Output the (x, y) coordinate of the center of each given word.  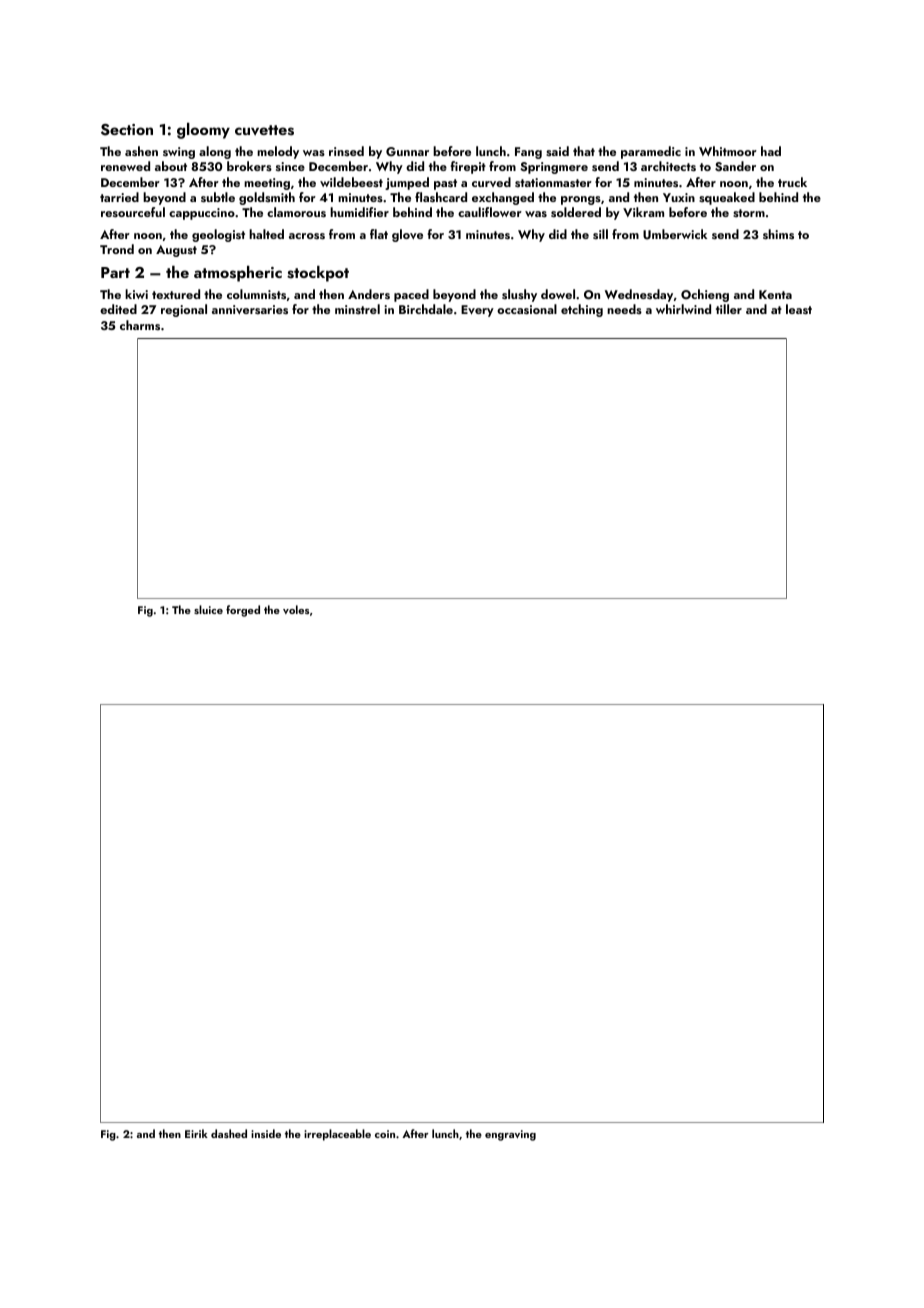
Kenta (775, 294)
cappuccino (202, 214)
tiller (729, 309)
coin (385, 1134)
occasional (527, 309)
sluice (208, 609)
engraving (510, 1135)
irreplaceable (337, 1135)
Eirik (196, 1133)
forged (243, 611)
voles (296, 609)
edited (118, 309)
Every (477, 311)
